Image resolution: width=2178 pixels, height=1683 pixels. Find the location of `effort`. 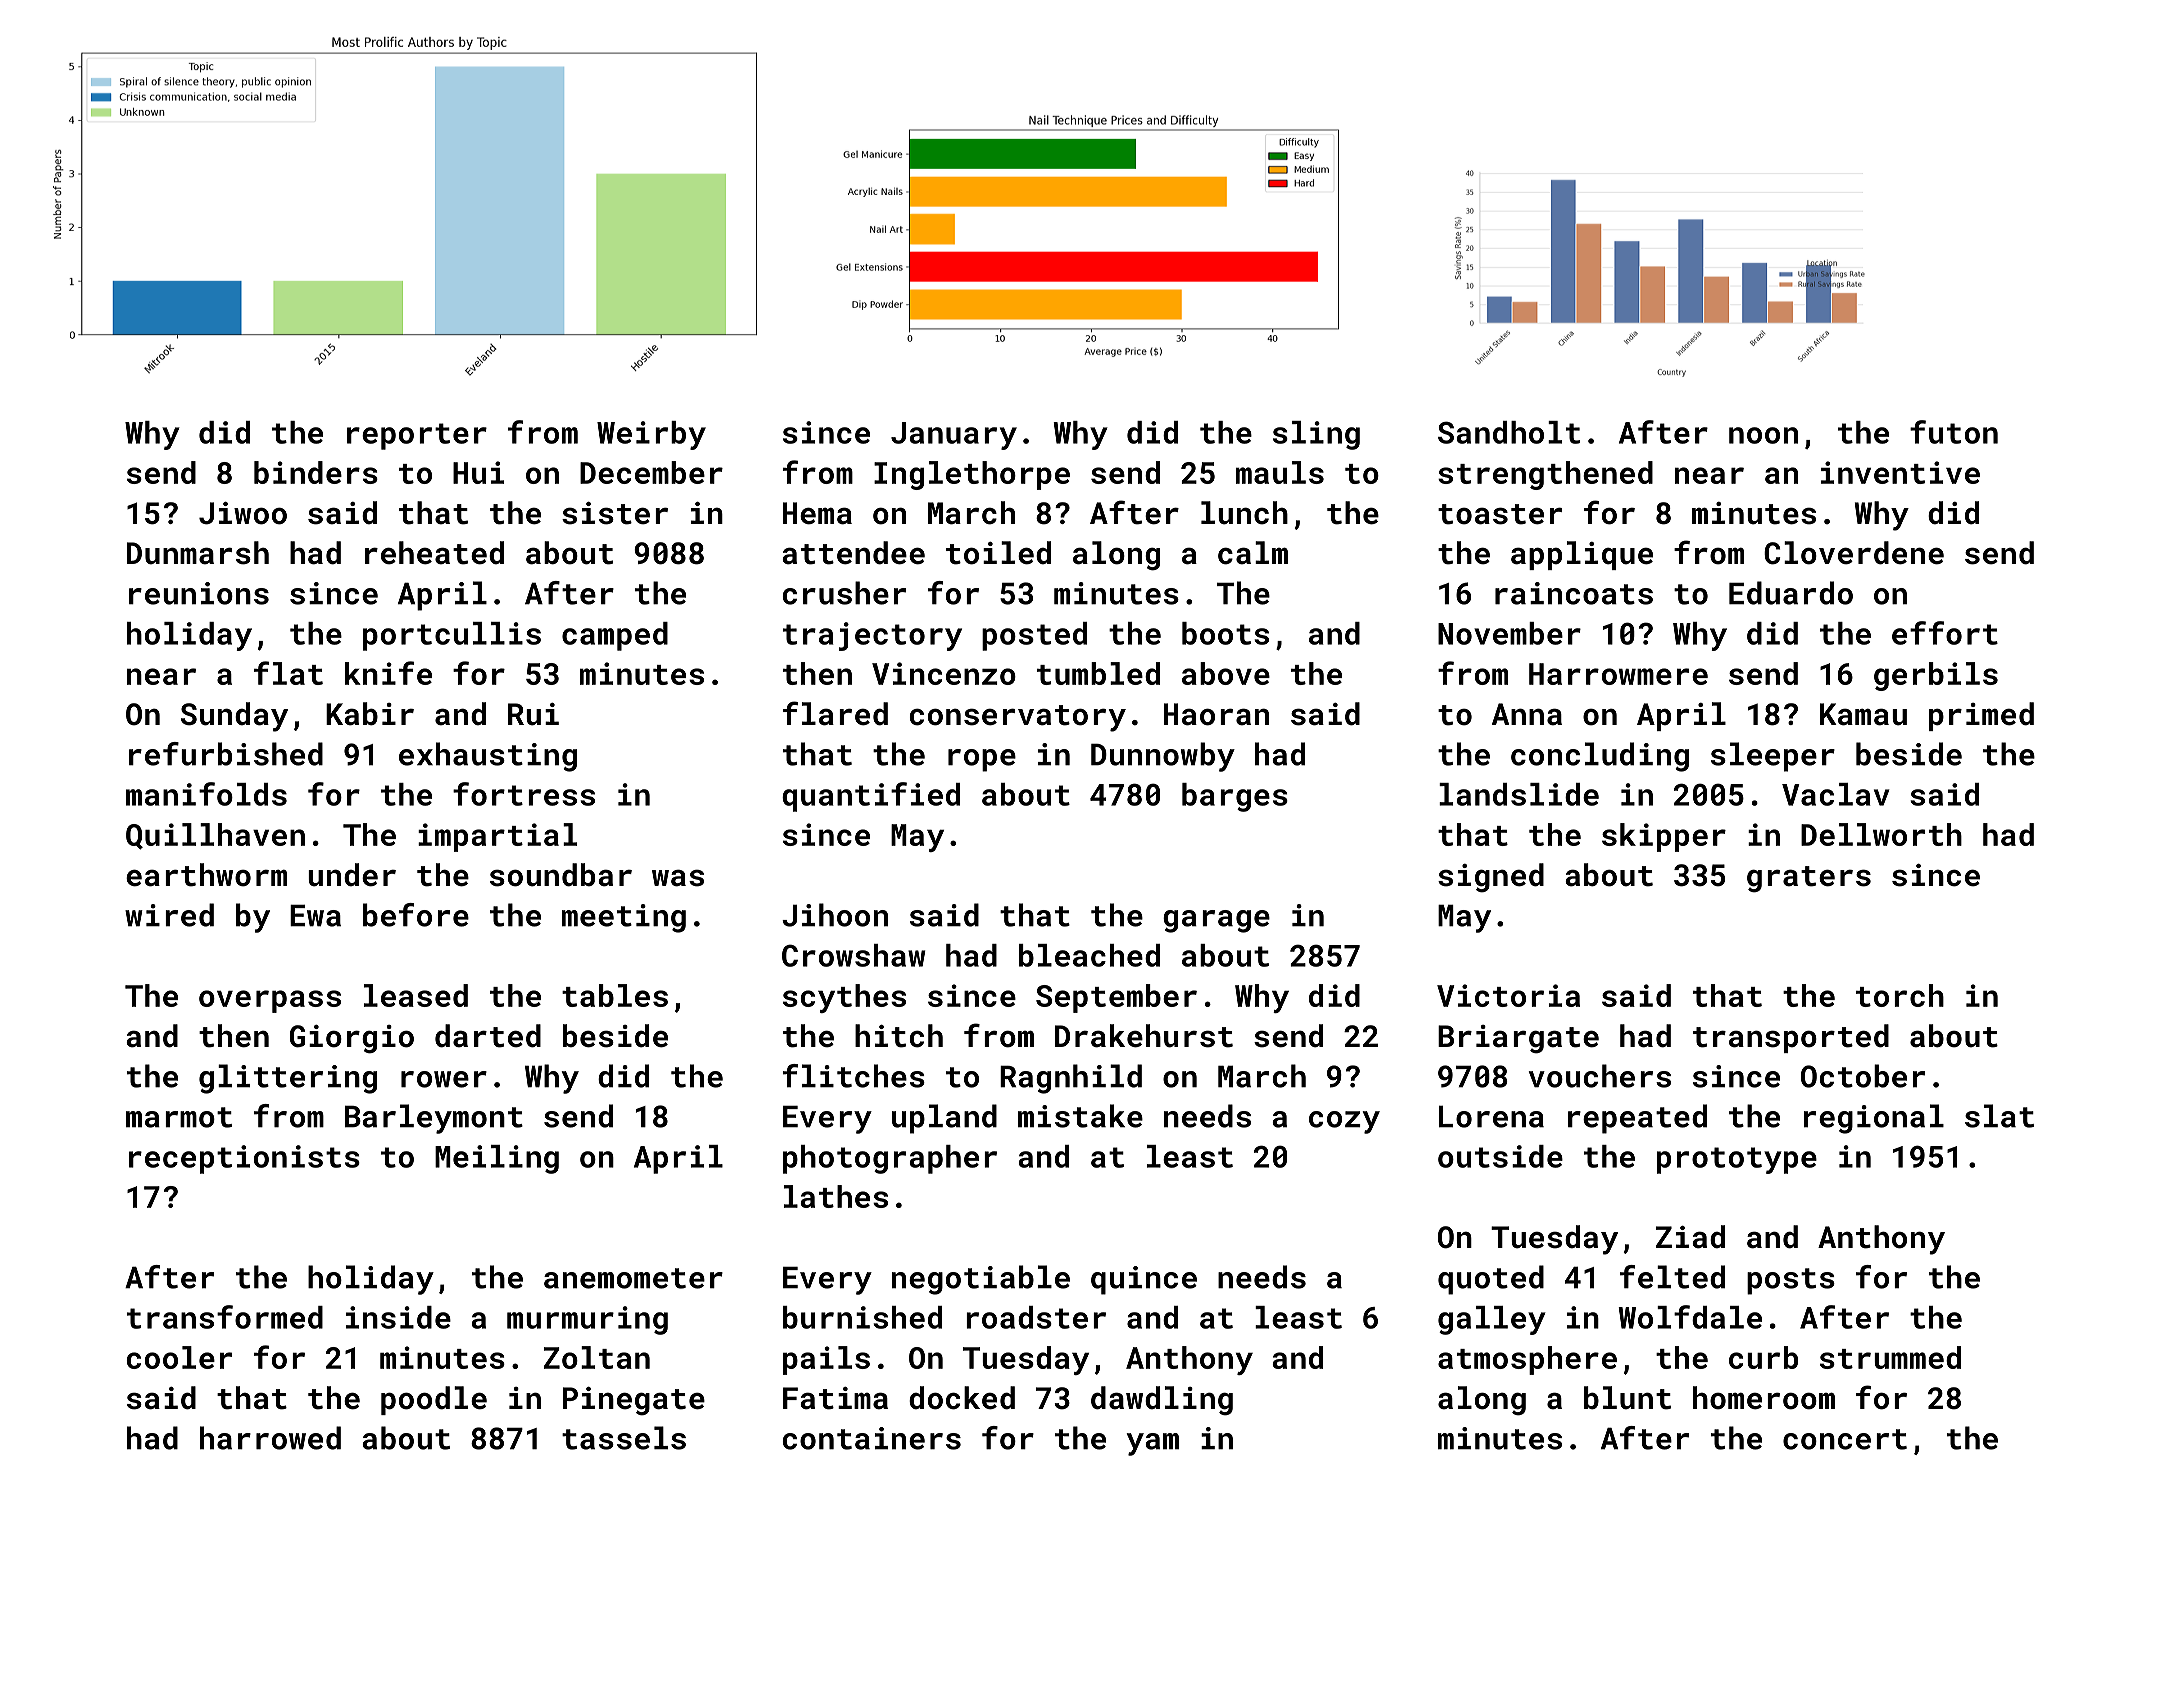

effort is located at coordinates (1945, 633).
